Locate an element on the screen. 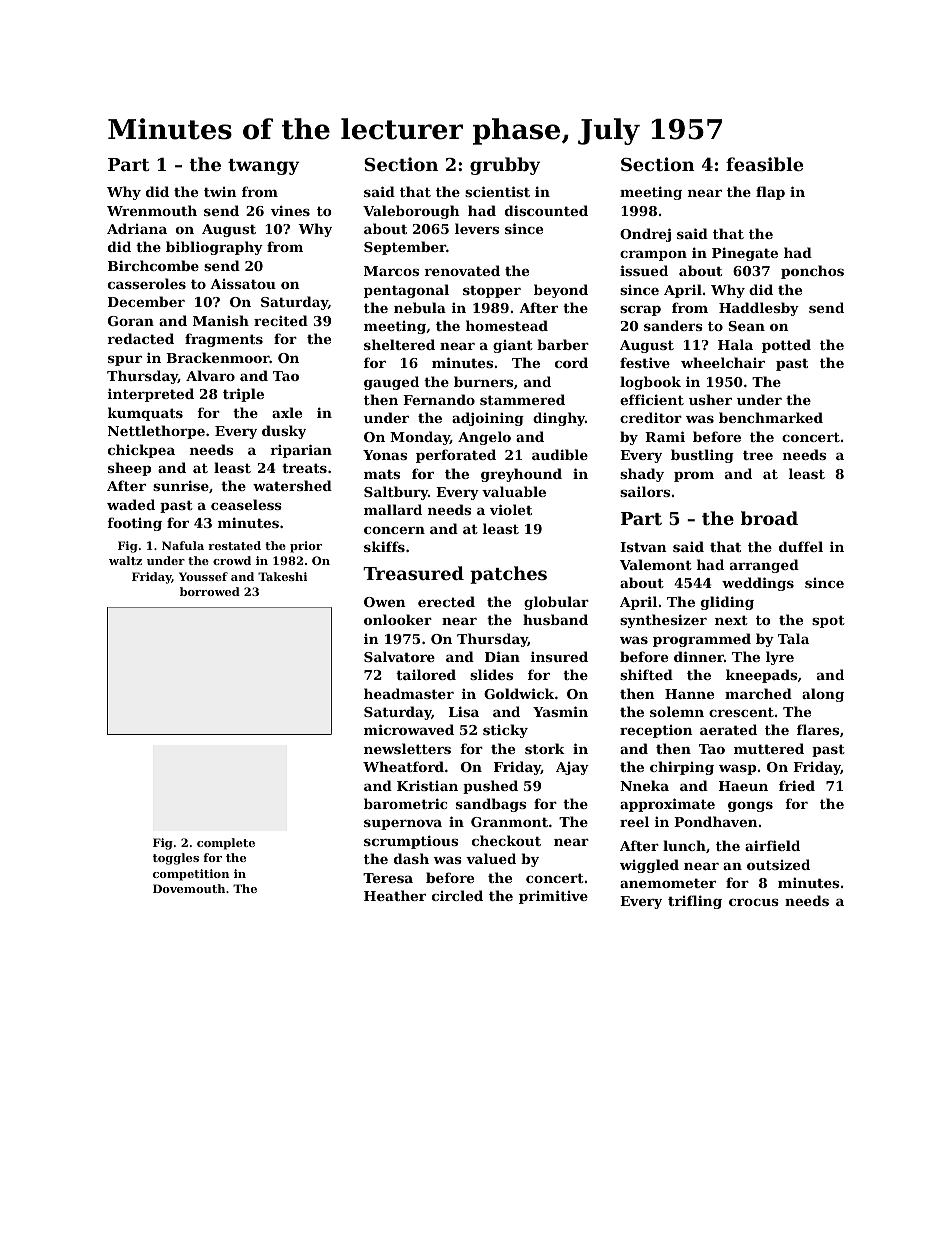  grubby is located at coordinates (505, 166).
